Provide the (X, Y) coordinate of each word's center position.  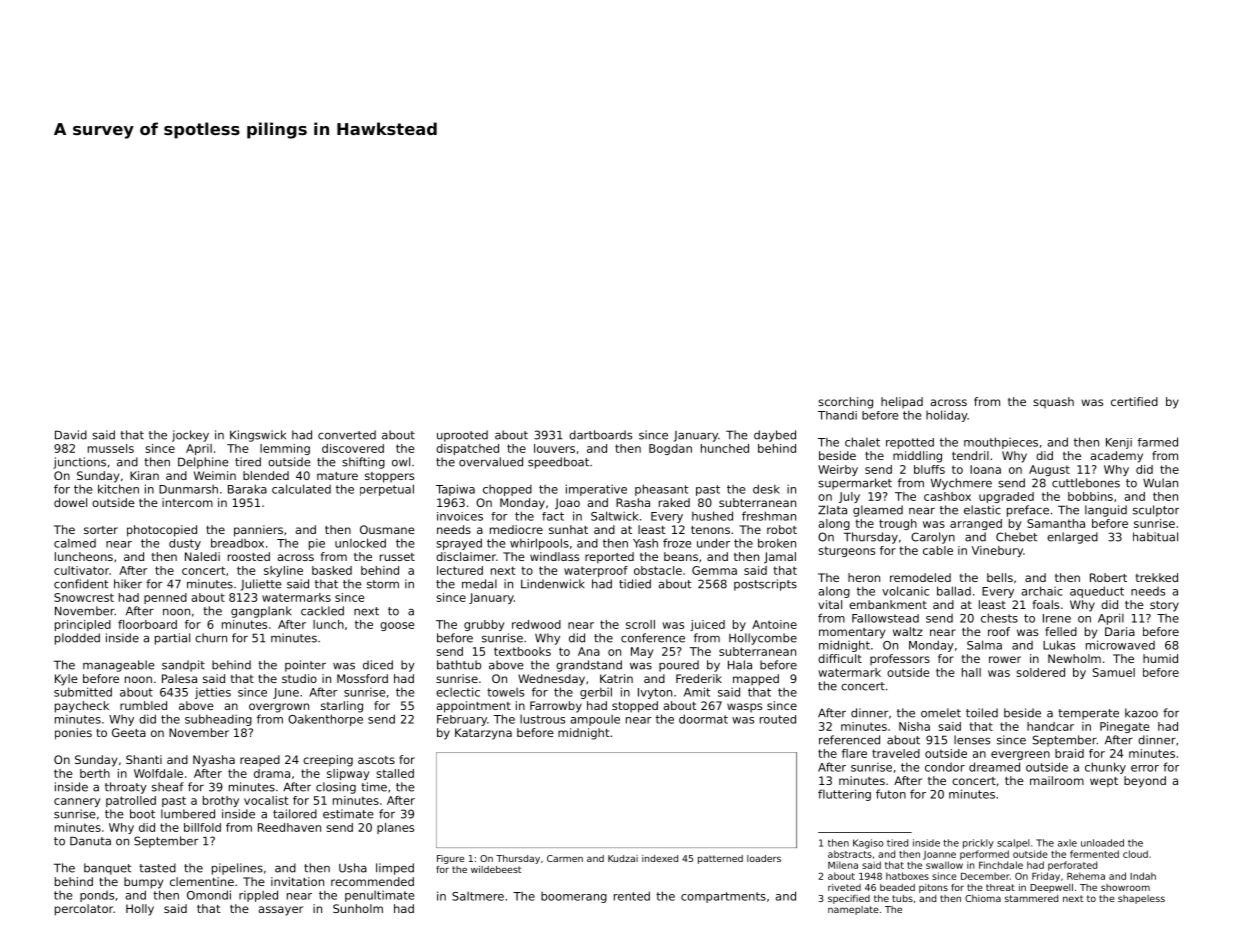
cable (938, 550)
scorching (845, 403)
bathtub (459, 665)
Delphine (203, 463)
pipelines (237, 869)
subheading (218, 720)
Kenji (1119, 443)
